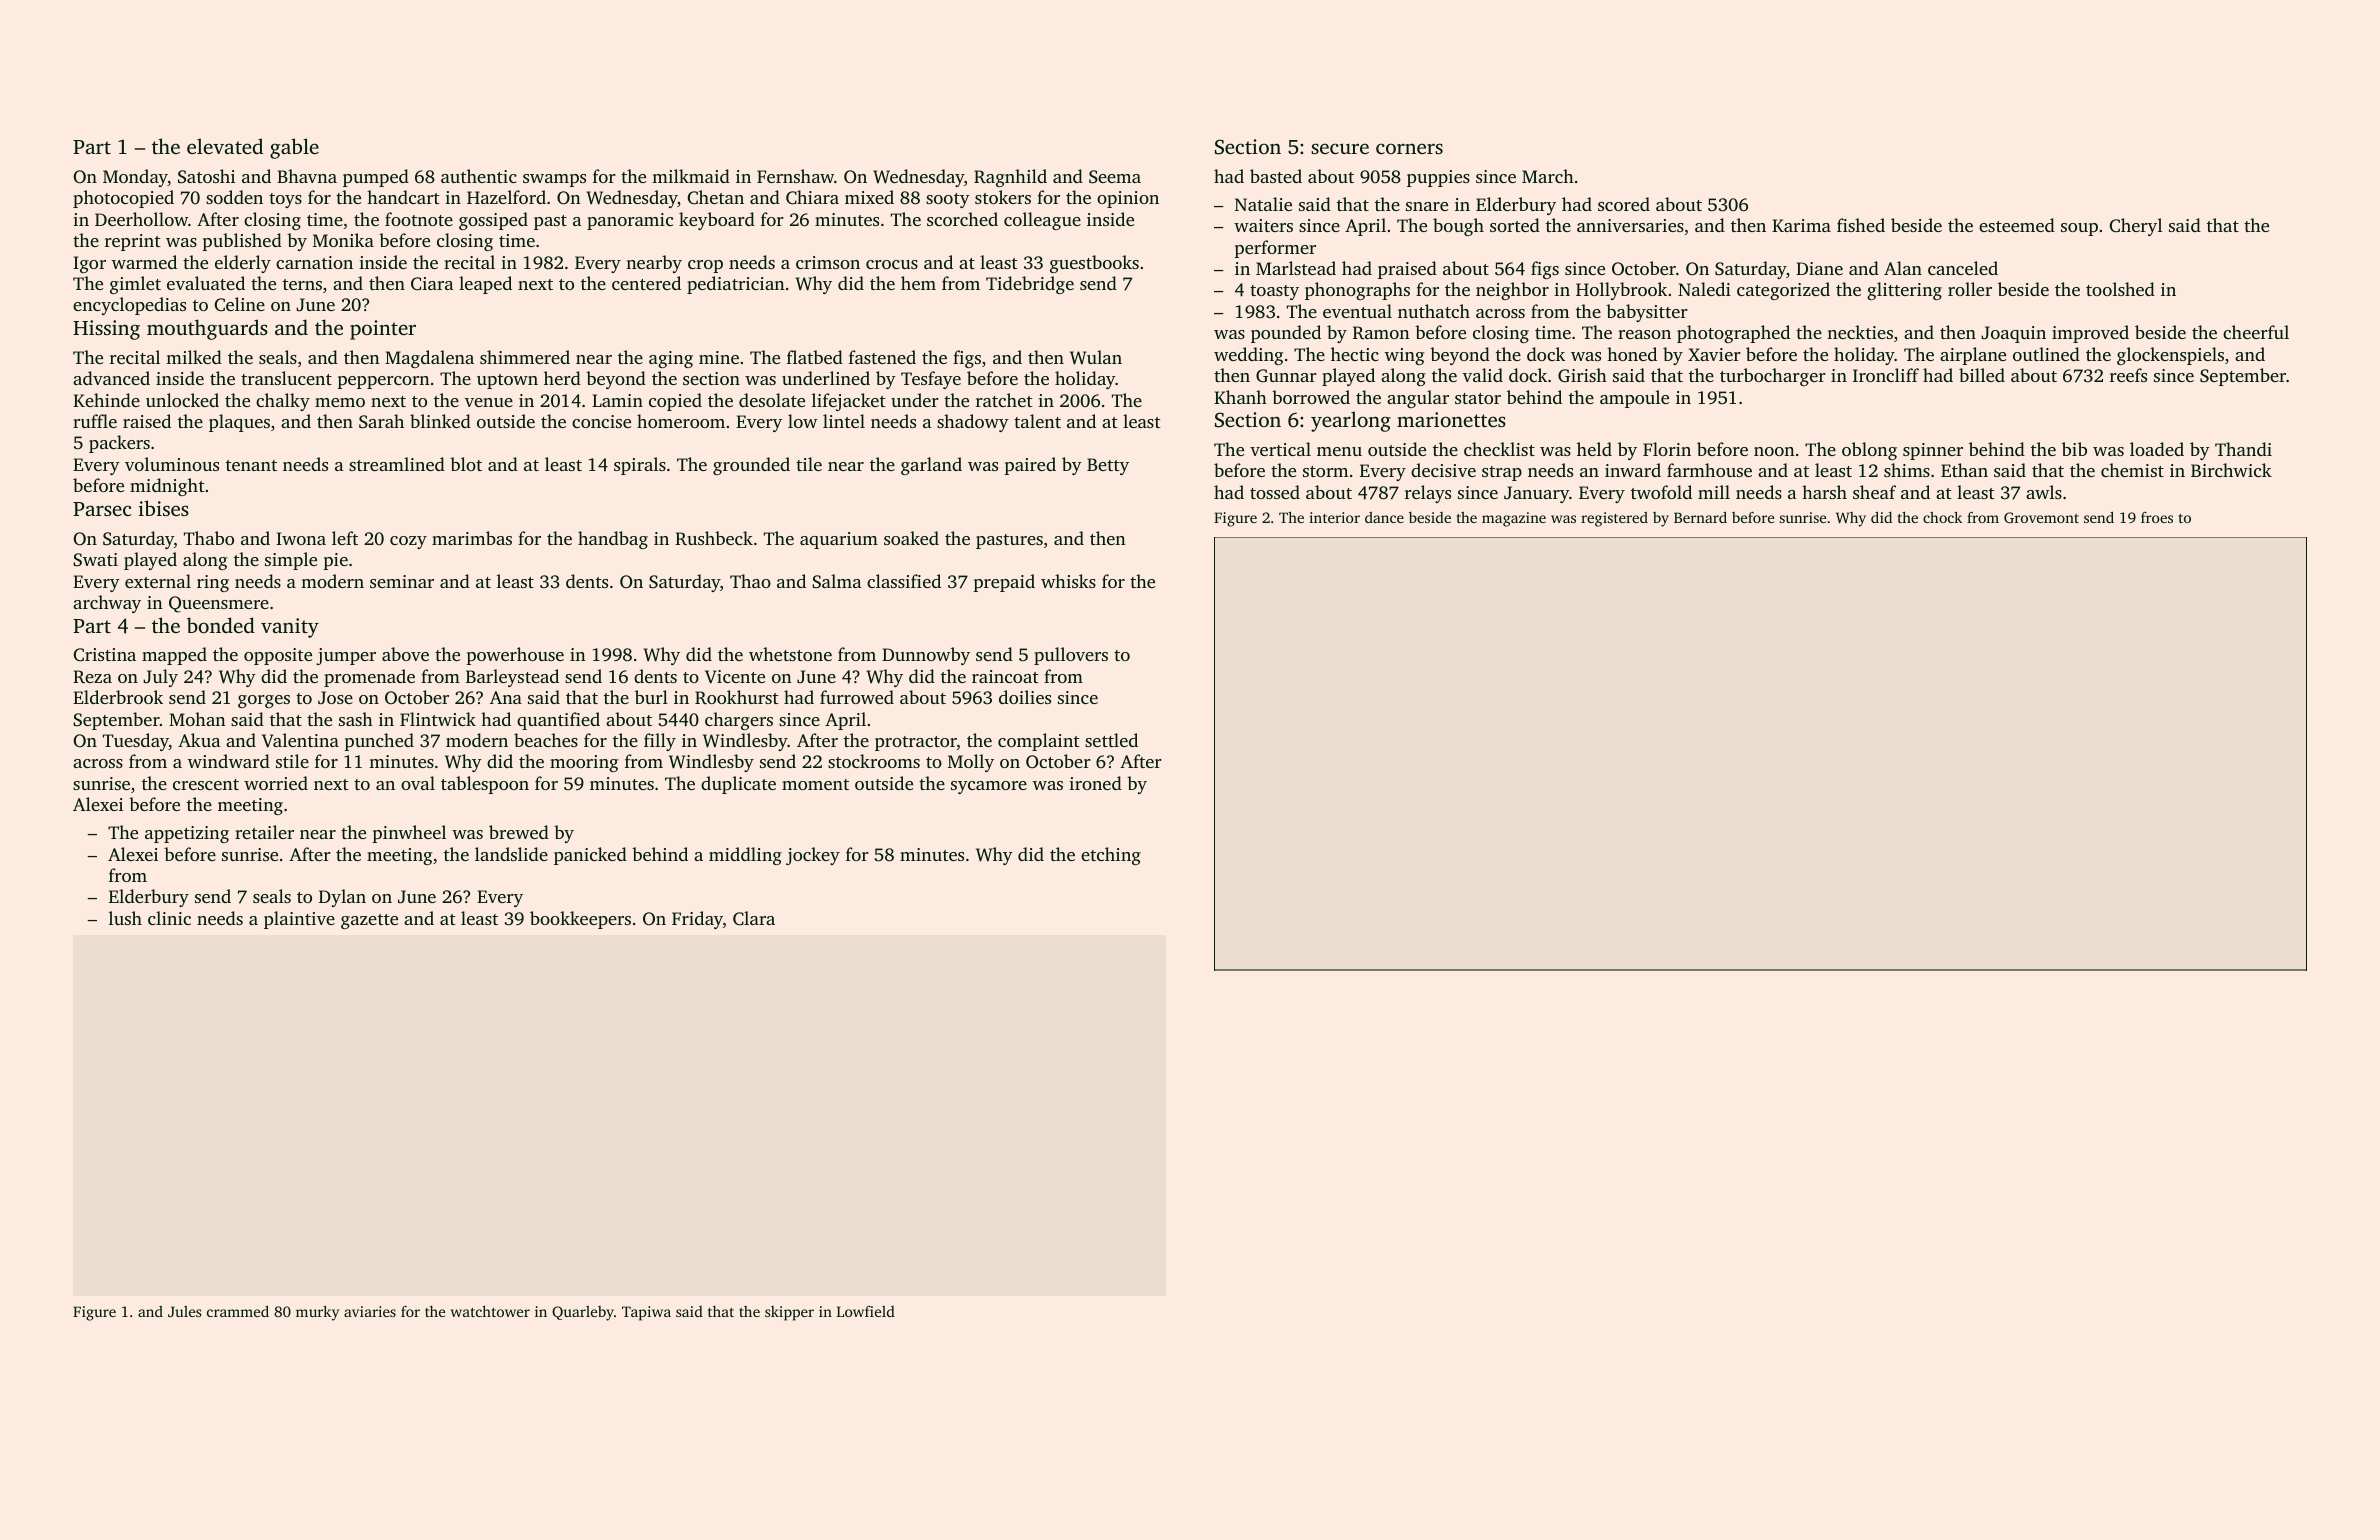  Describe the element at coordinates (184, 1311) in the image. I see `Jules` at that location.
